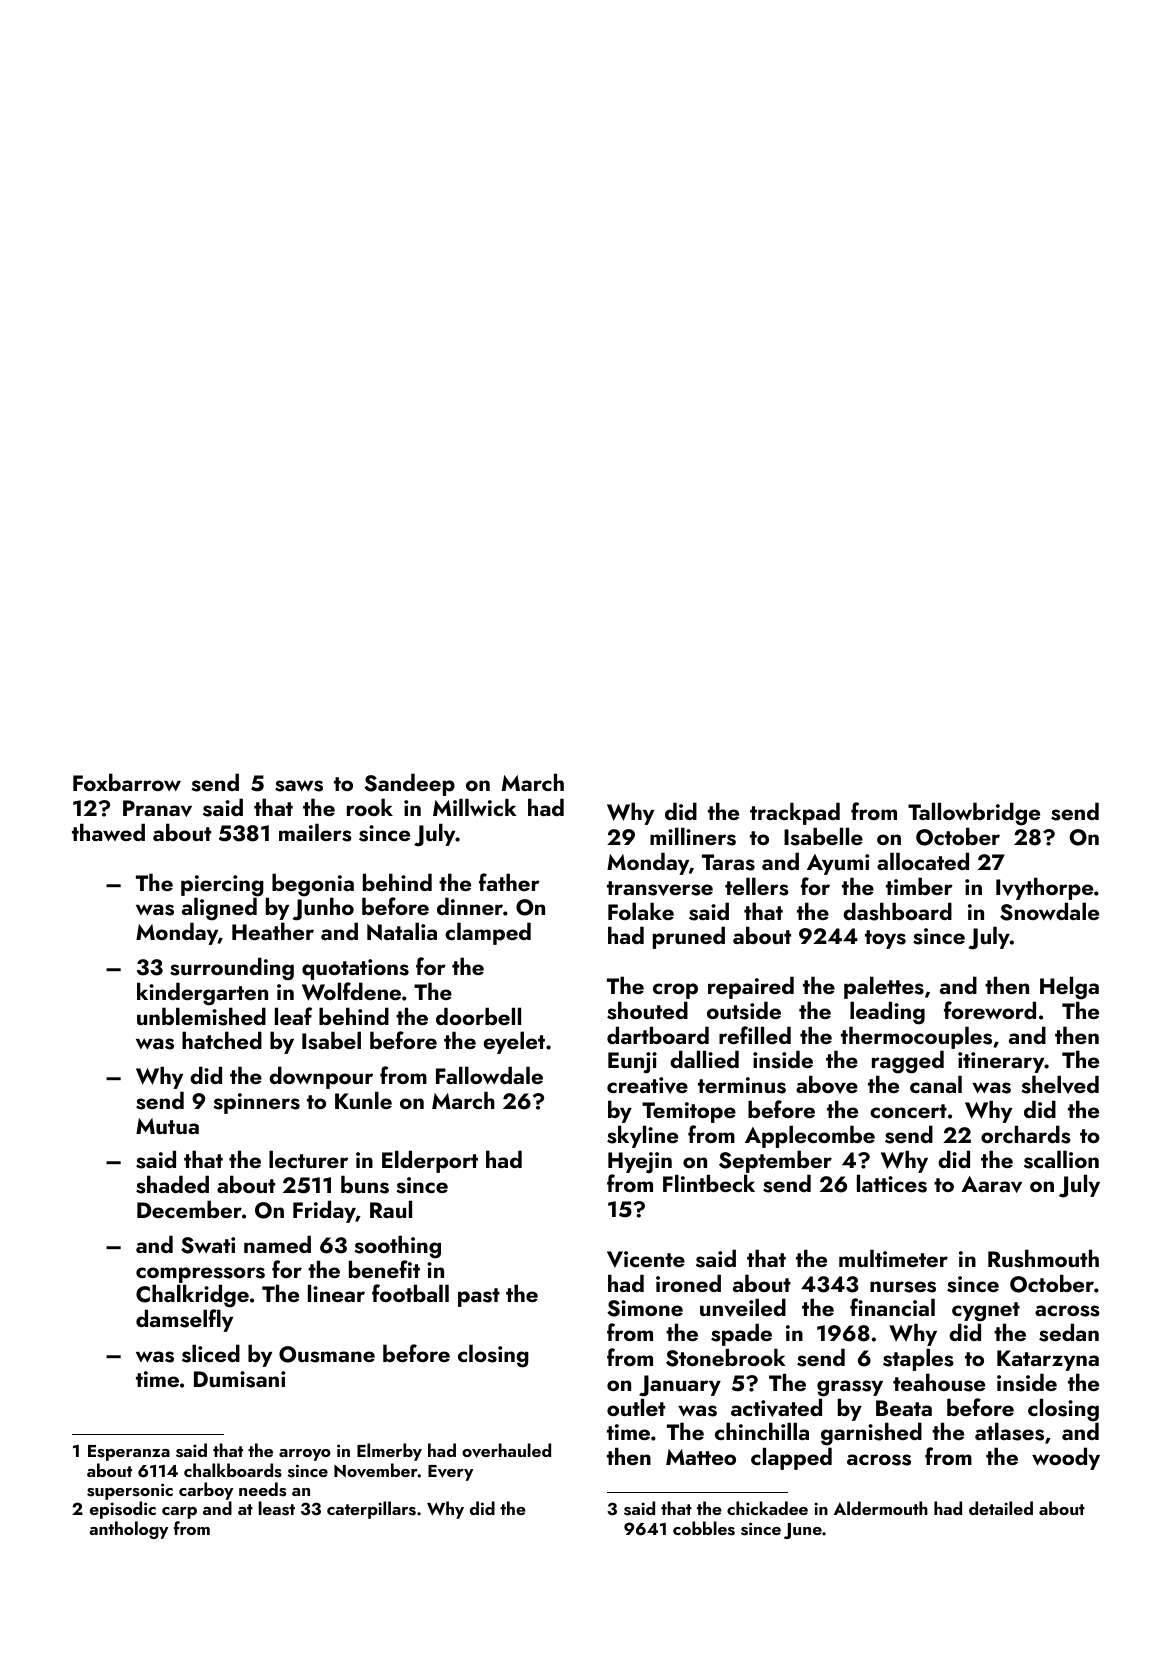 This screenshot has height=1657, width=1172. Describe the element at coordinates (327, 1354) in the screenshot. I see `Ousmane` at that location.
